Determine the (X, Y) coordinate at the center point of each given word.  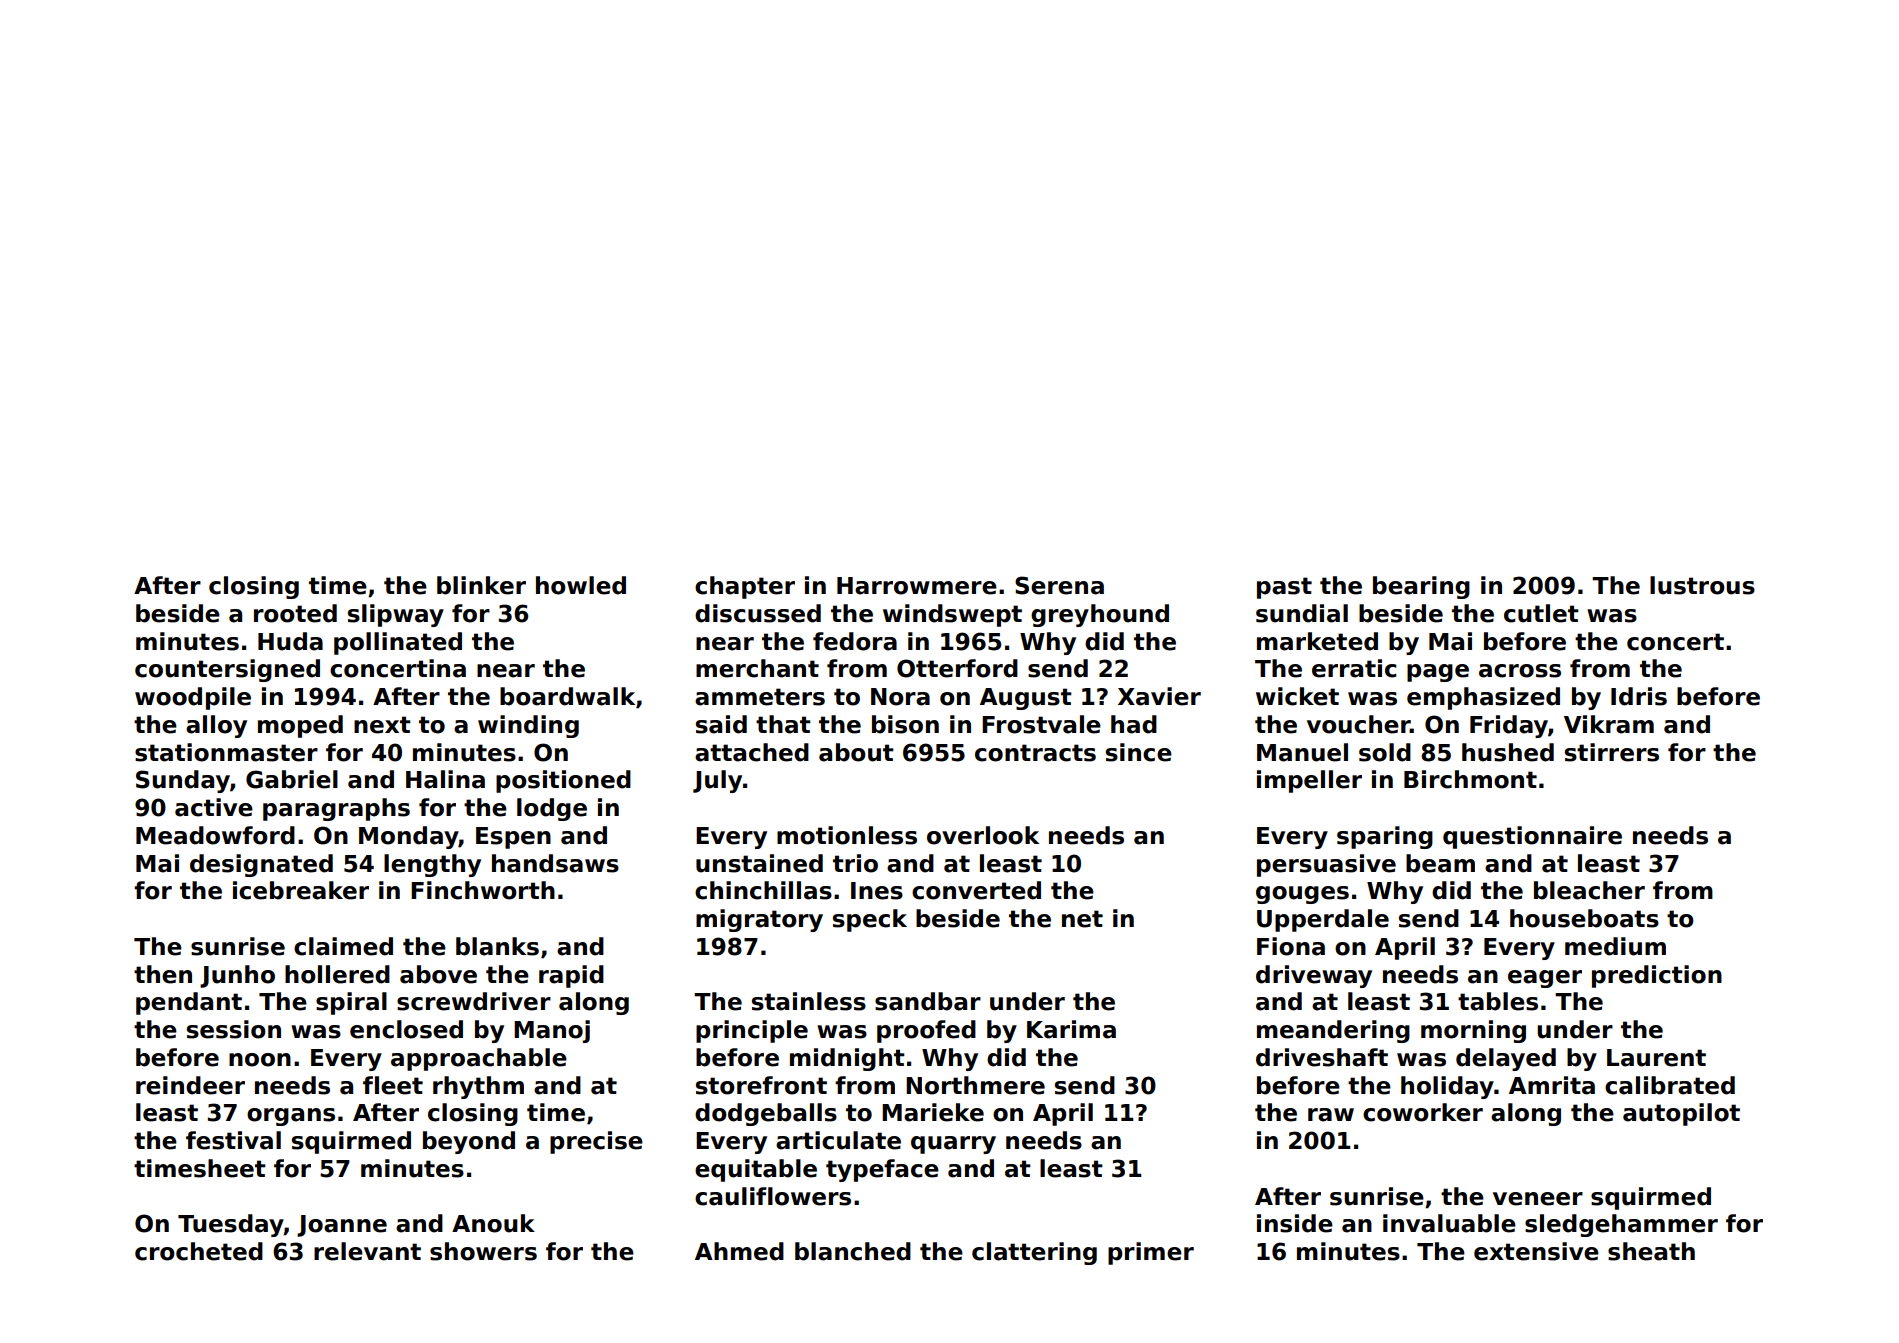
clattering (1034, 1253)
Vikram (1609, 724)
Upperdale (1323, 920)
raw (1331, 1115)
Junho (237, 976)
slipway (396, 615)
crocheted (199, 1251)
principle (752, 1031)
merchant (757, 668)
